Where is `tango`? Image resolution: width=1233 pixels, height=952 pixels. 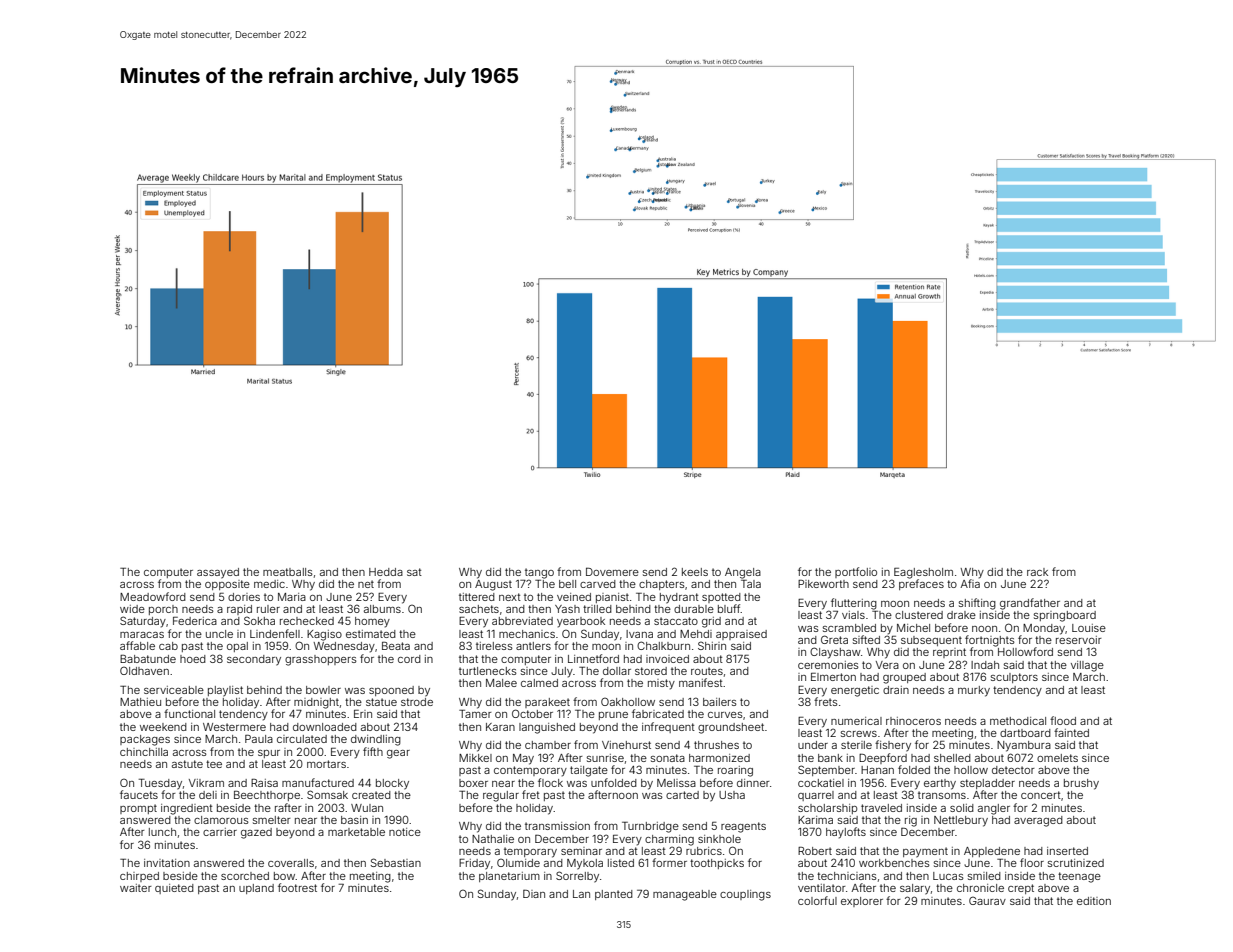 tango is located at coordinates (539, 573).
